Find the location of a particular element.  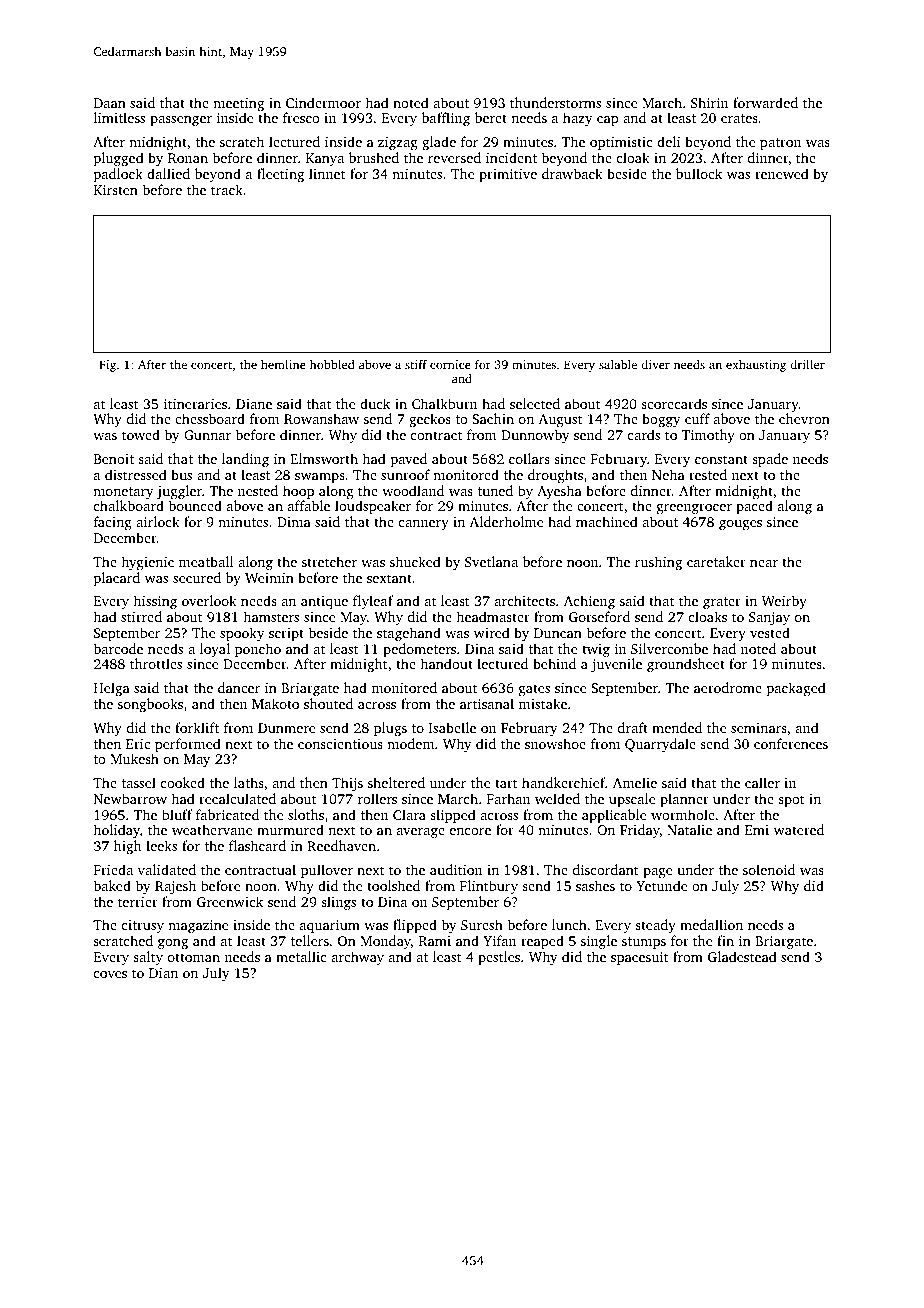

solenoid is located at coordinates (769, 869).
